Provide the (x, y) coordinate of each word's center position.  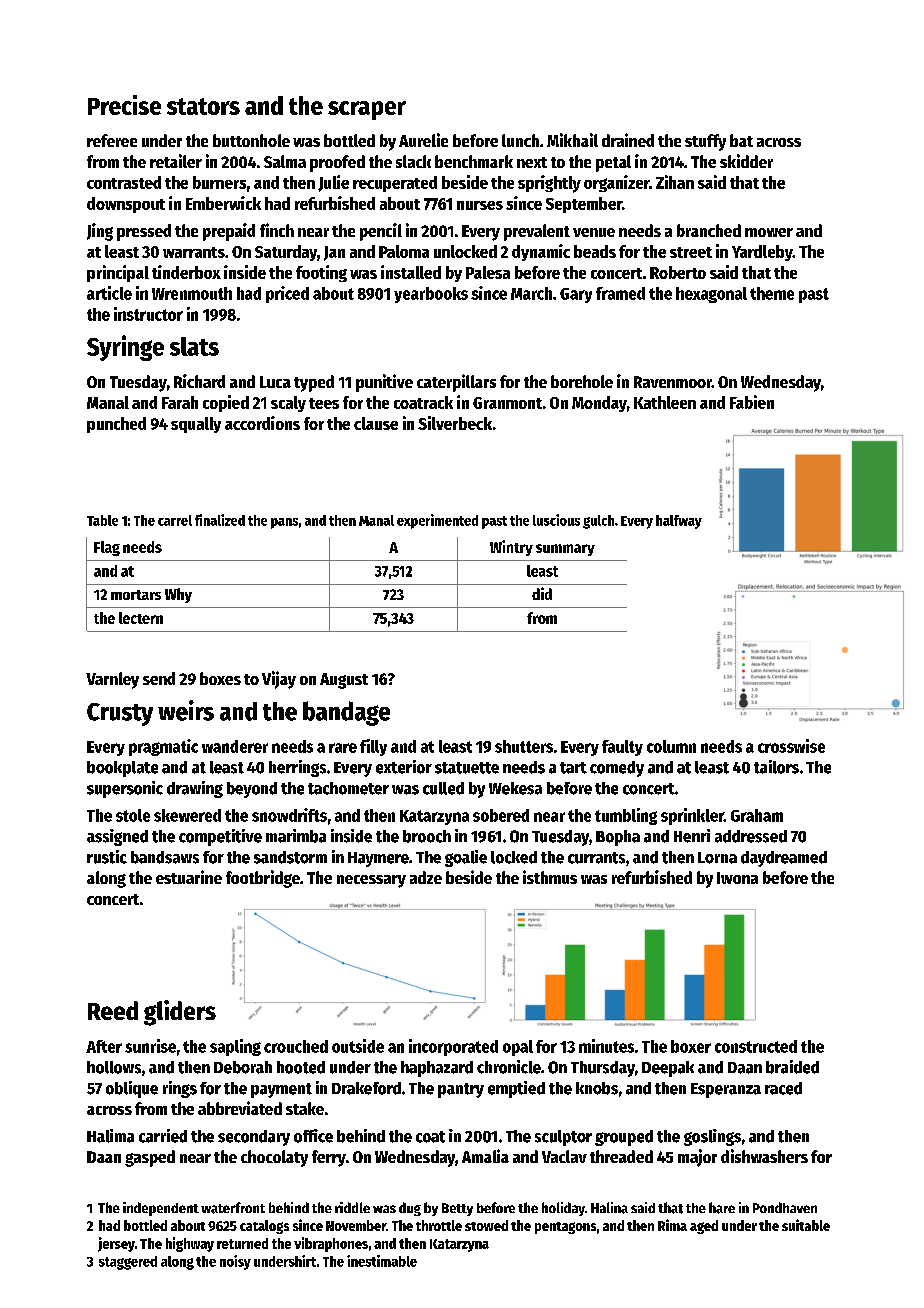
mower (769, 232)
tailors (776, 767)
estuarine (189, 877)
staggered (128, 1263)
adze (426, 877)
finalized (220, 520)
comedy (617, 769)
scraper (367, 110)
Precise (124, 105)
